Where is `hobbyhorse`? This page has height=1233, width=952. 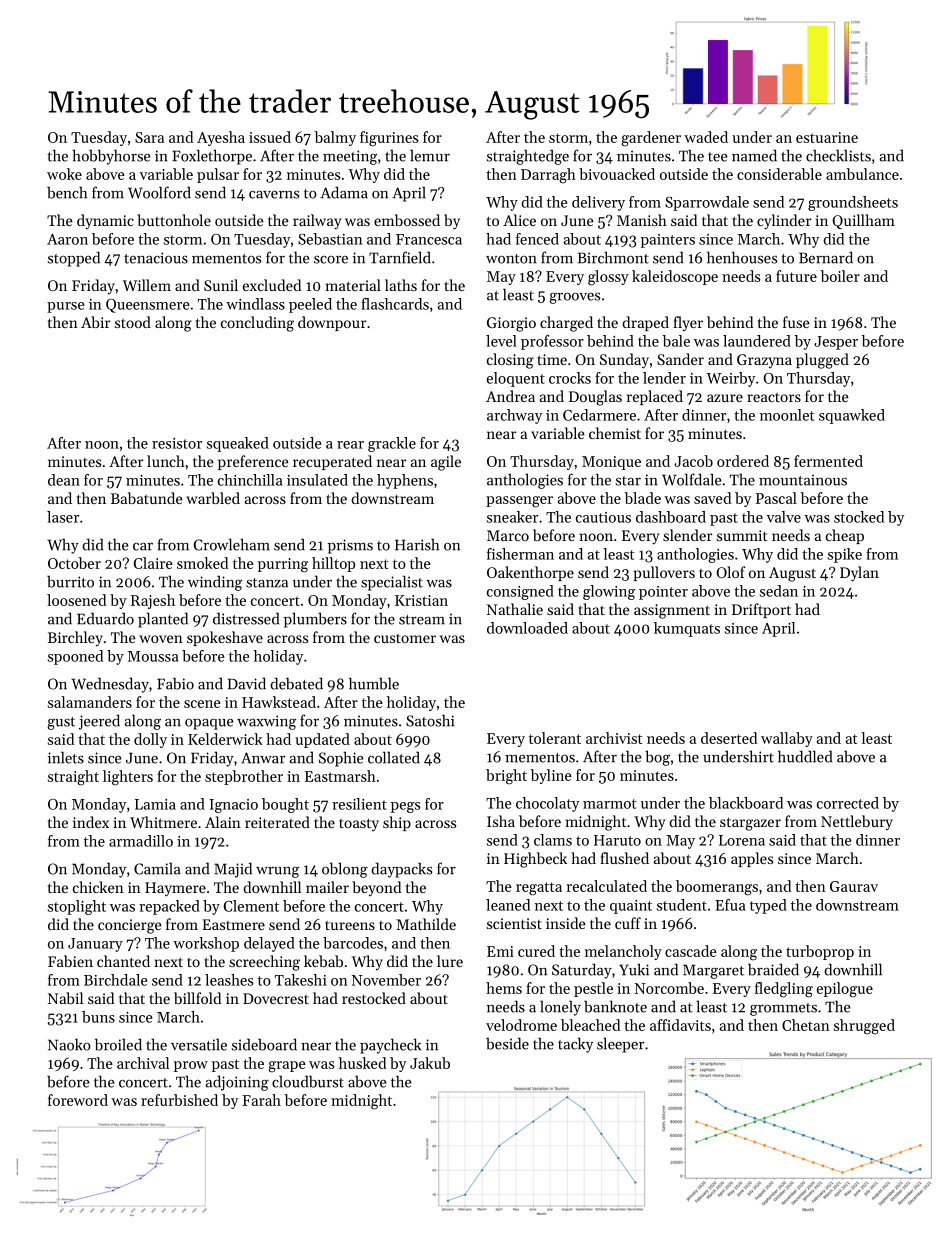 hobbyhorse is located at coordinates (111, 157).
